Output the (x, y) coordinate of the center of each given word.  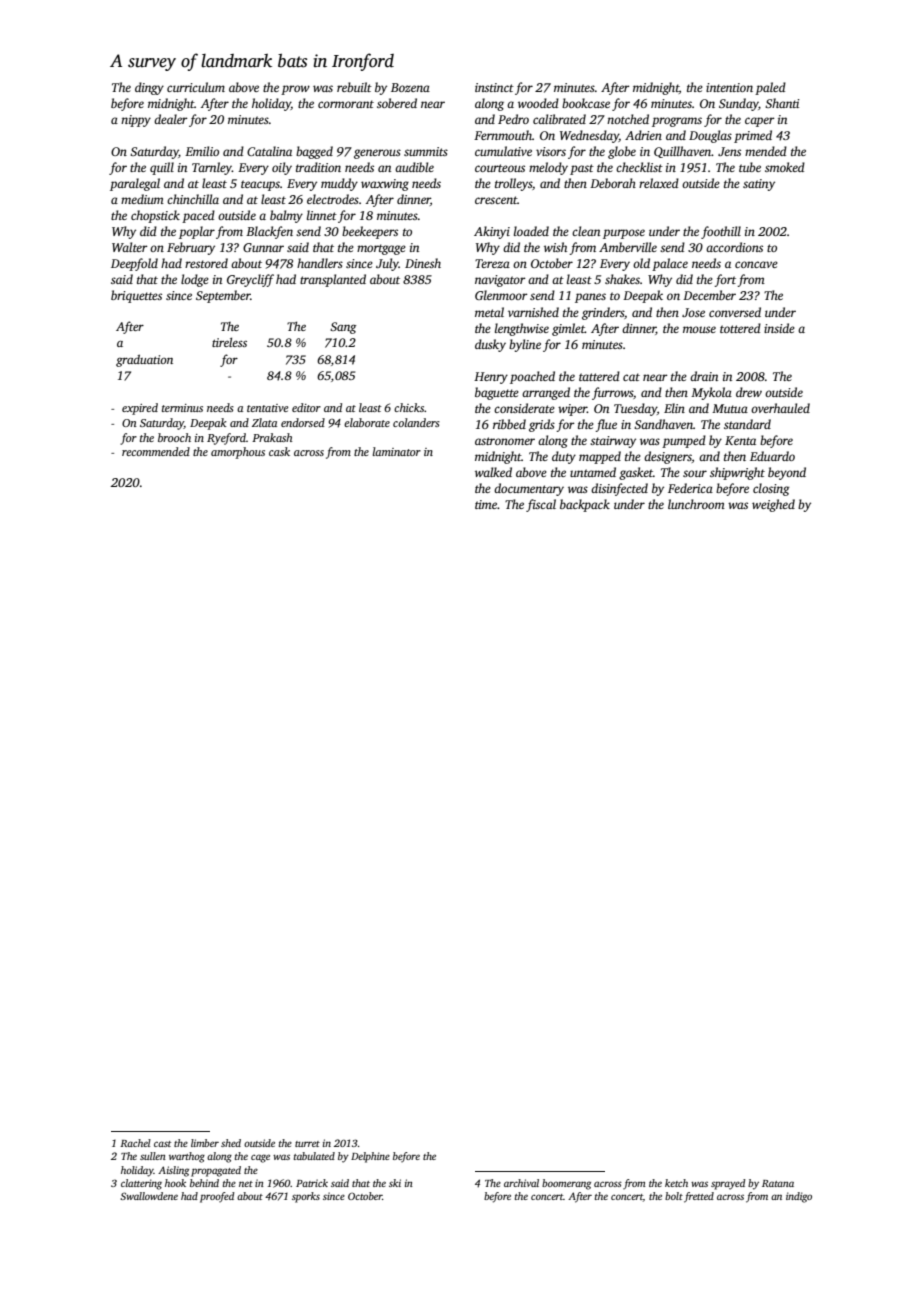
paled (770, 88)
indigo (799, 1197)
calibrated (559, 119)
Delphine (370, 1157)
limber (205, 1143)
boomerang (566, 1184)
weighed (773, 505)
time (486, 504)
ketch (676, 1183)
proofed (217, 1197)
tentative (268, 408)
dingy (149, 88)
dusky (490, 345)
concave (756, 264)
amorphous (238, 453)
